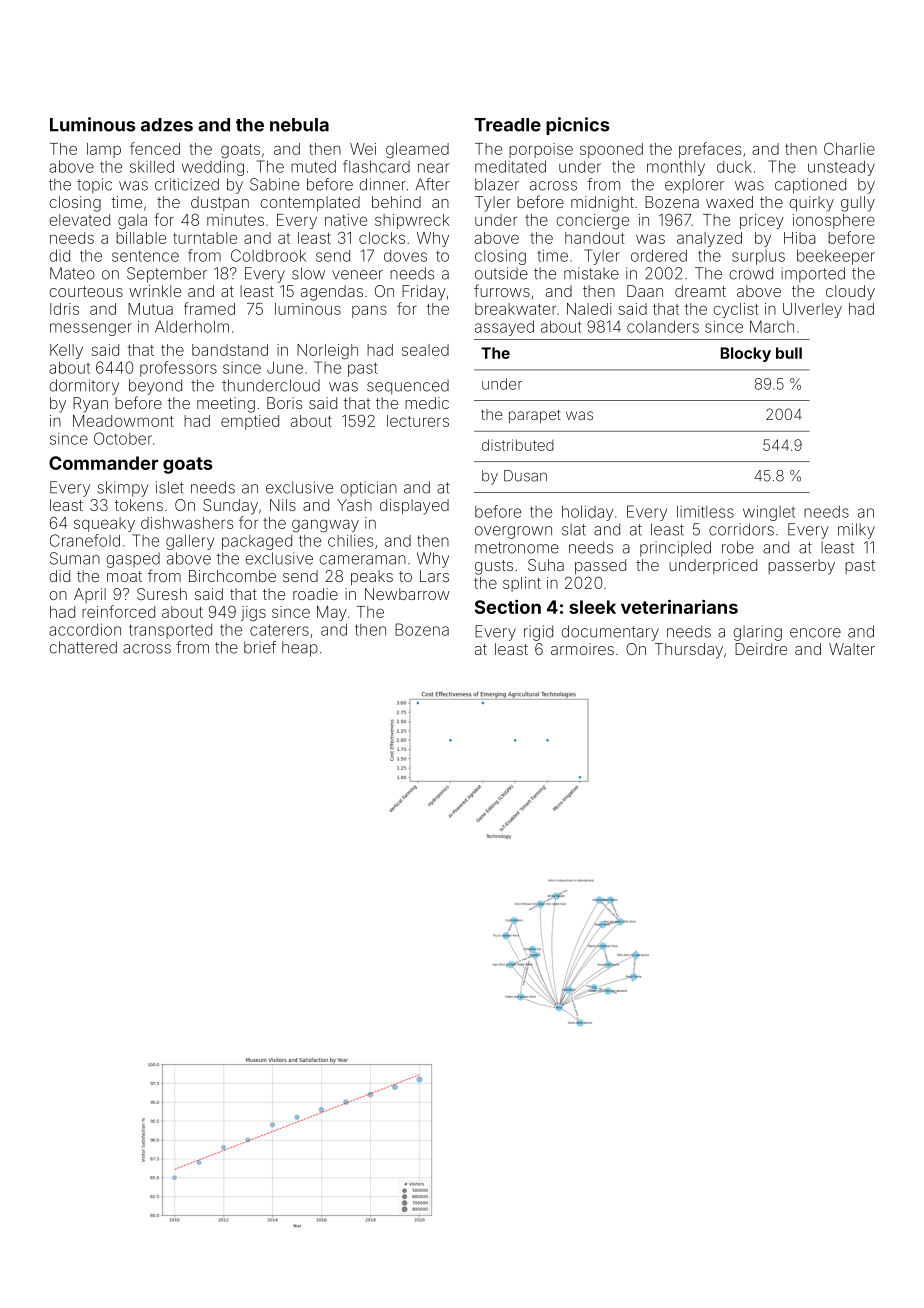  I want to click on colanders, so click(663, 326).
